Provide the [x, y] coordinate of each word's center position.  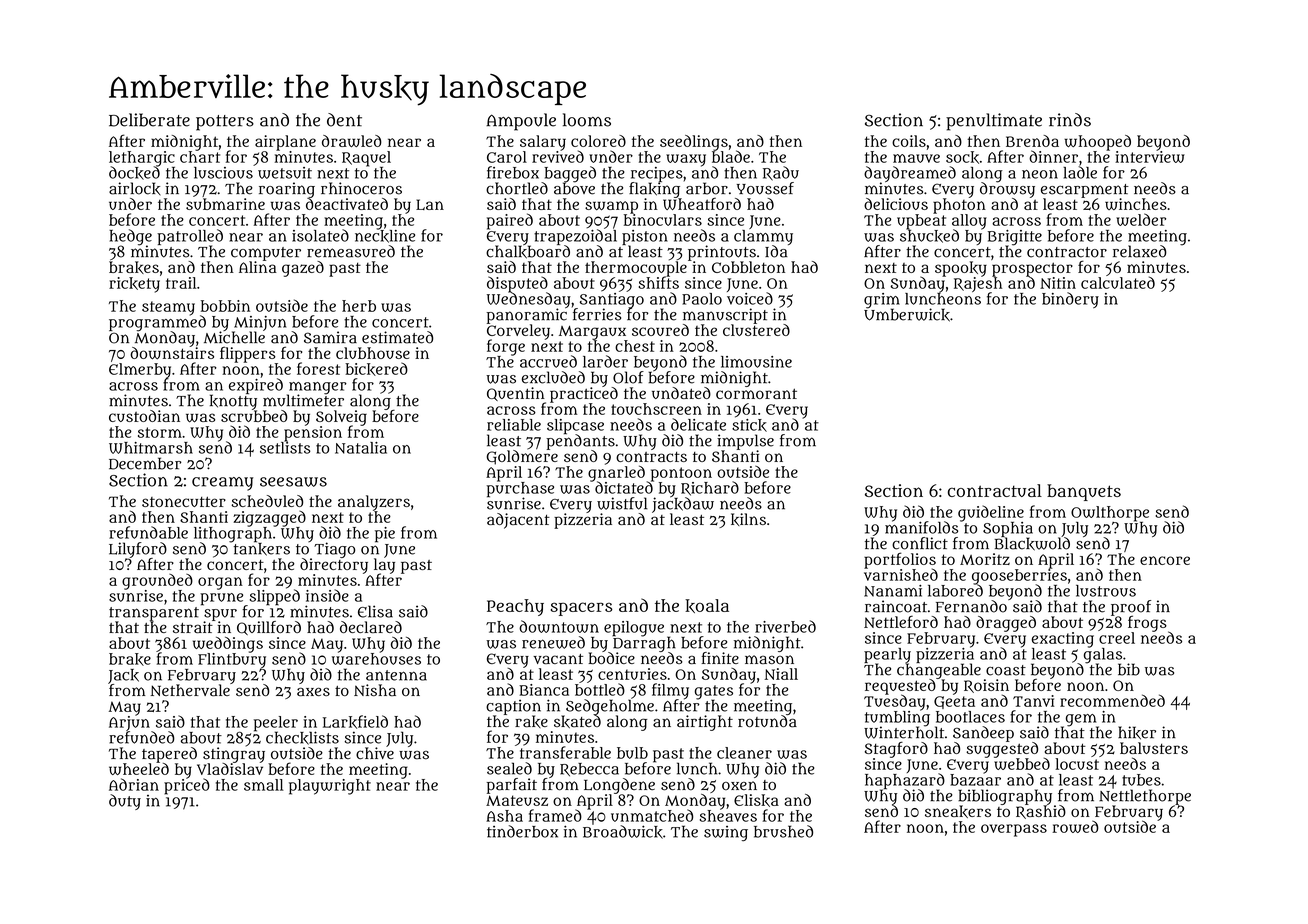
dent [344, 120]
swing [726, 833]
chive [375, 753]
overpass [1014, 830]
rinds [1070, 120]
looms [587, 120]
